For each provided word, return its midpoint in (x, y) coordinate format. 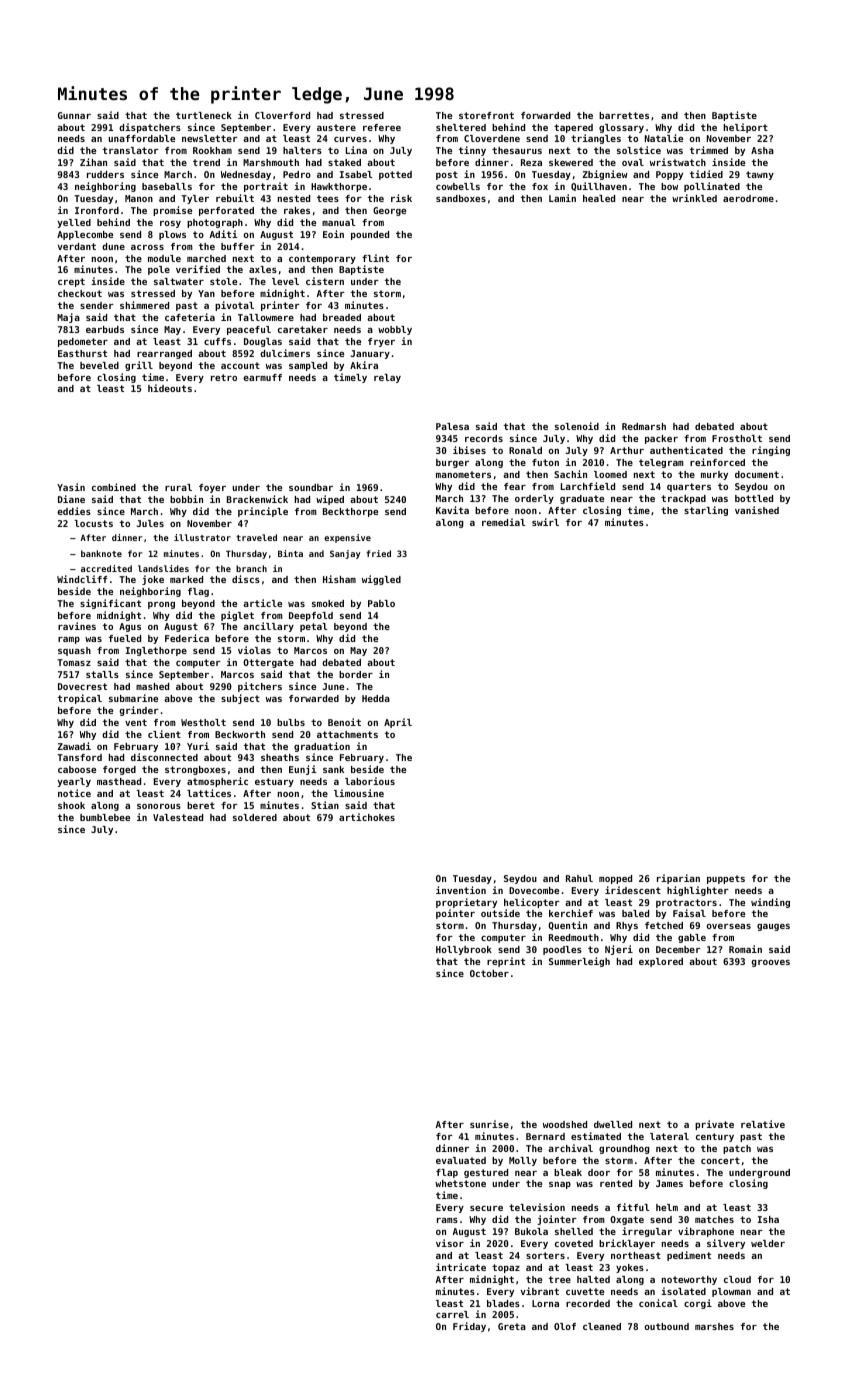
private (714, 1125)
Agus (130, 627)
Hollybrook (464, 950)
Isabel (356, 174)
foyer (212, 488)
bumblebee (105, 817)
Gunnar (74, 115)
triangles (596, 139)
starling (706, 511)
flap (447, 1173)
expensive (347, 538)
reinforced (717, 462)
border (356, 674)
